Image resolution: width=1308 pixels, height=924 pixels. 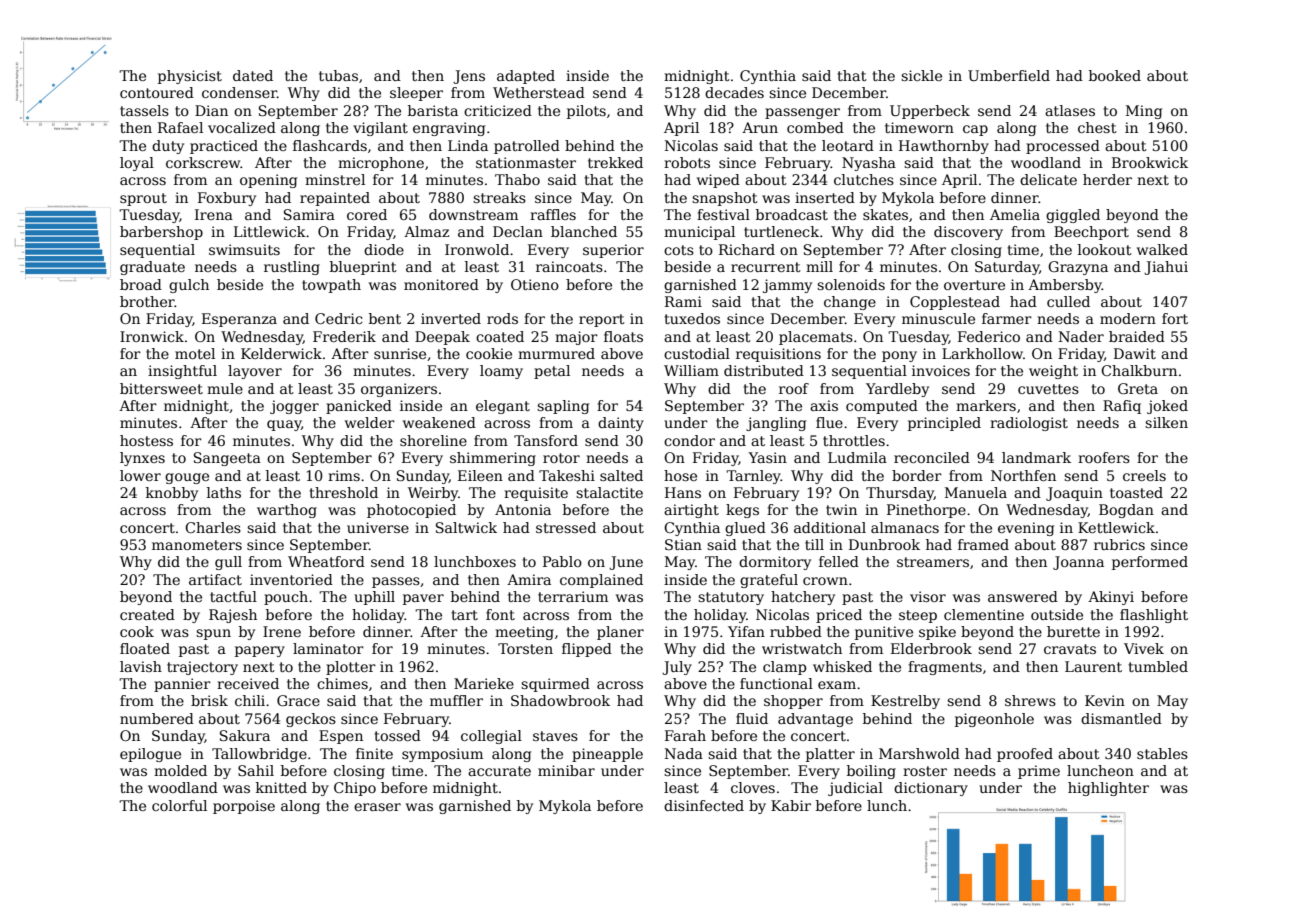 I want to click on William, so click(x=691, y=370).
